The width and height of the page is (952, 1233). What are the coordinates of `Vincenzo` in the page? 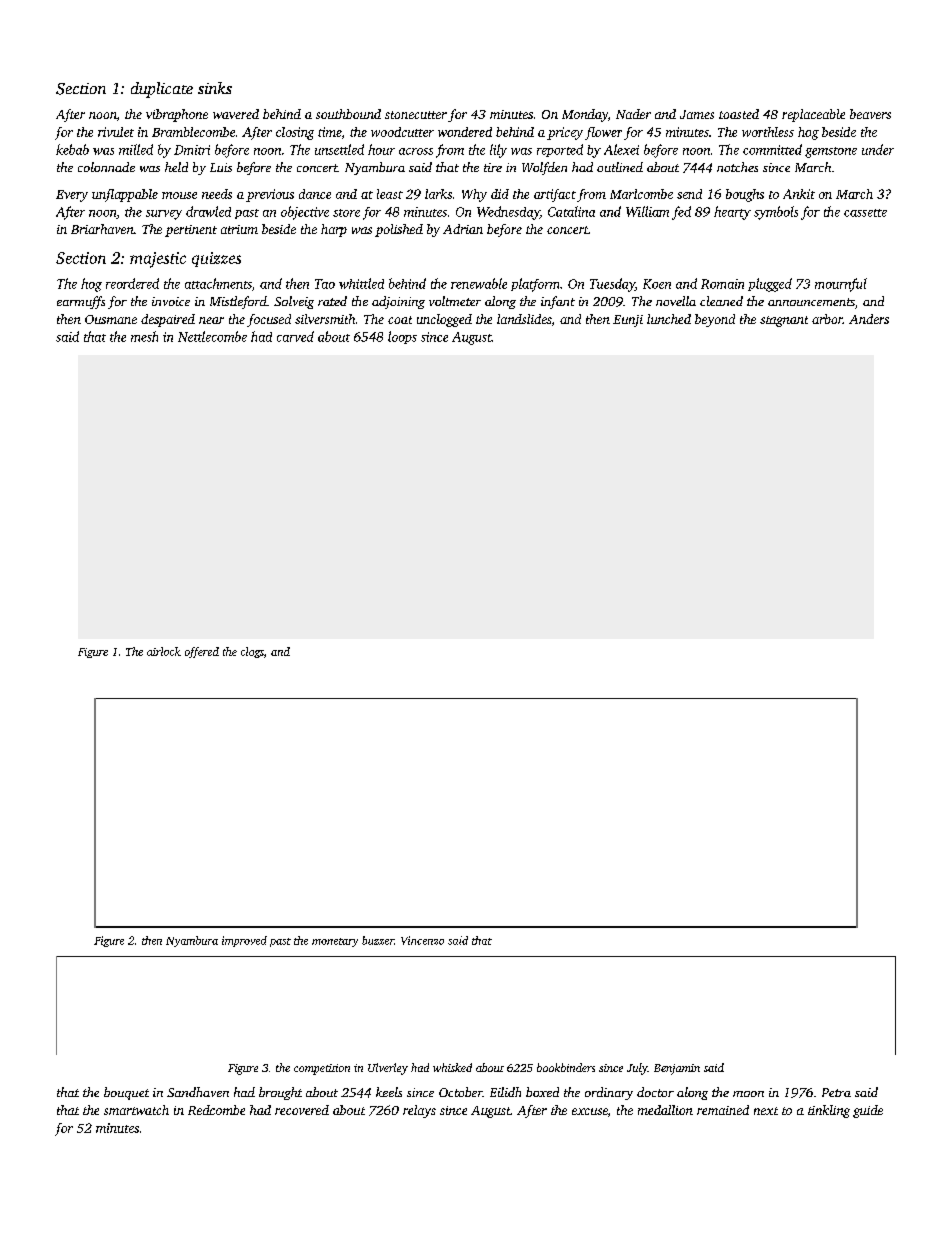 It's located at (422, 940).
